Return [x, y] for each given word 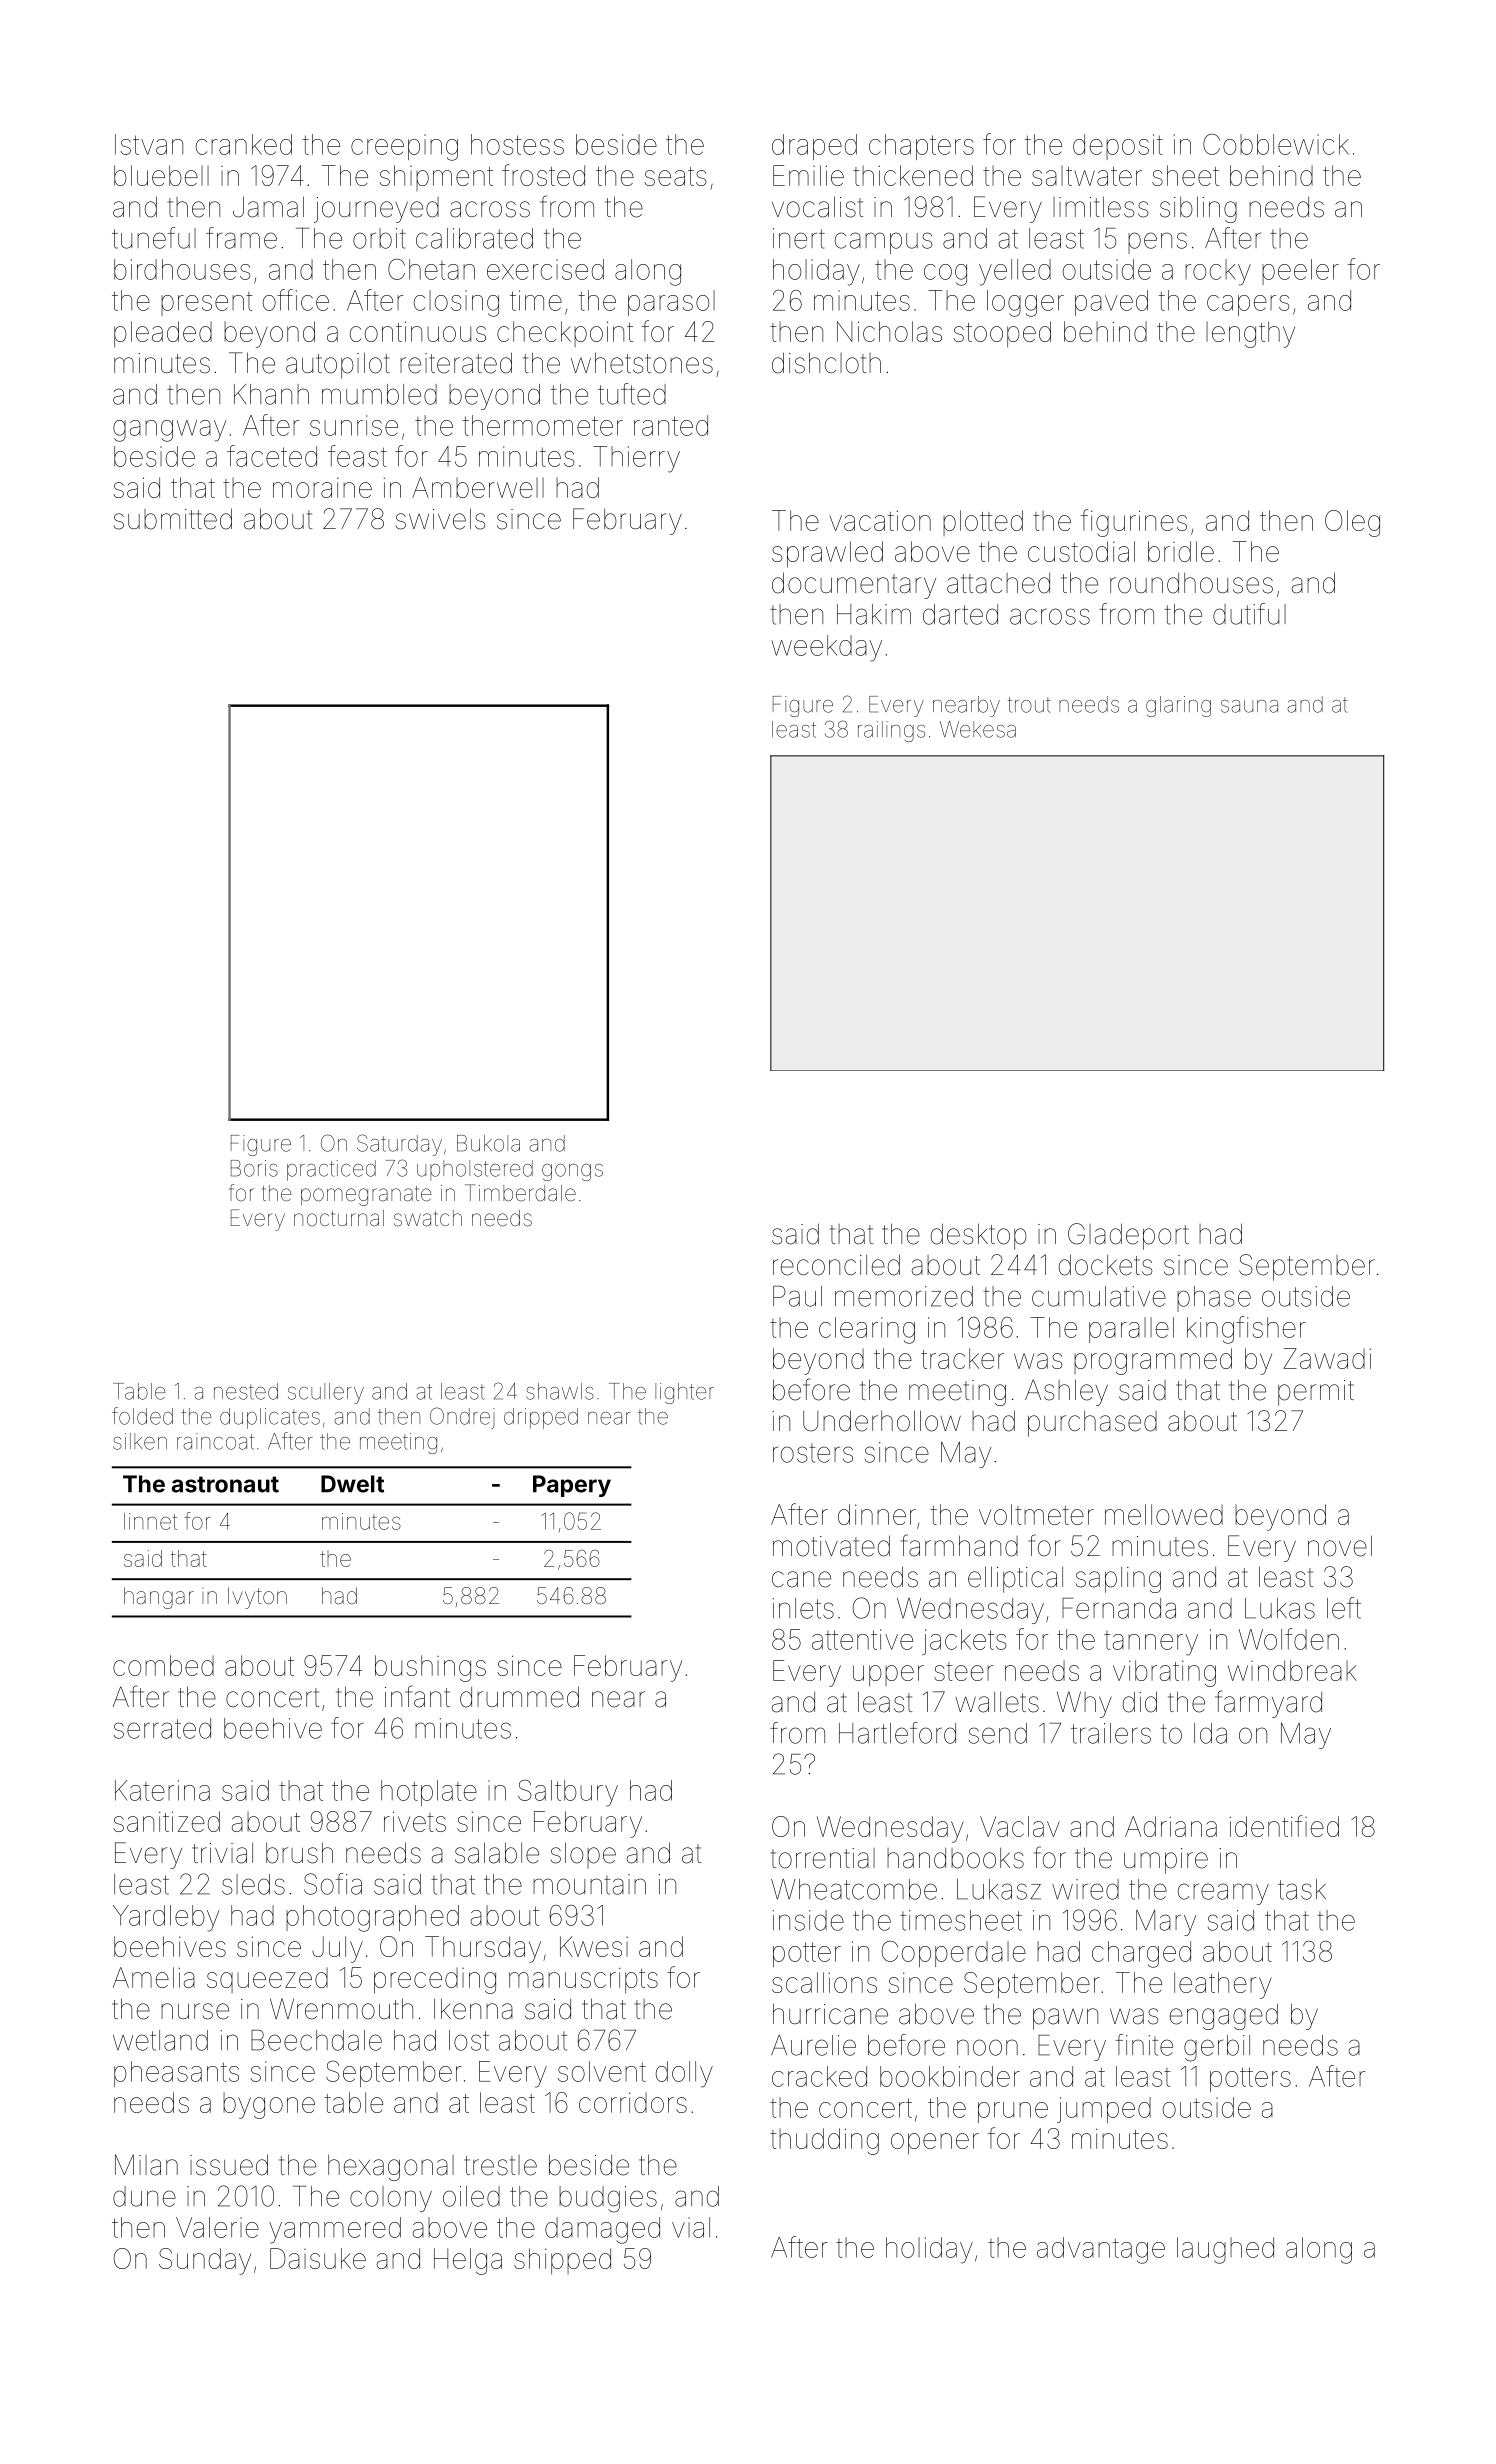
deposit [1118, 147]
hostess [517, 144]
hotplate [429, 1793]
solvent [602, 2071]
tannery [1151, 1643]
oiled [471, 2196]
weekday [826, 648]
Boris [254, 1168]
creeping [404, 147]
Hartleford [897, 1733]
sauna [1249, 706]
